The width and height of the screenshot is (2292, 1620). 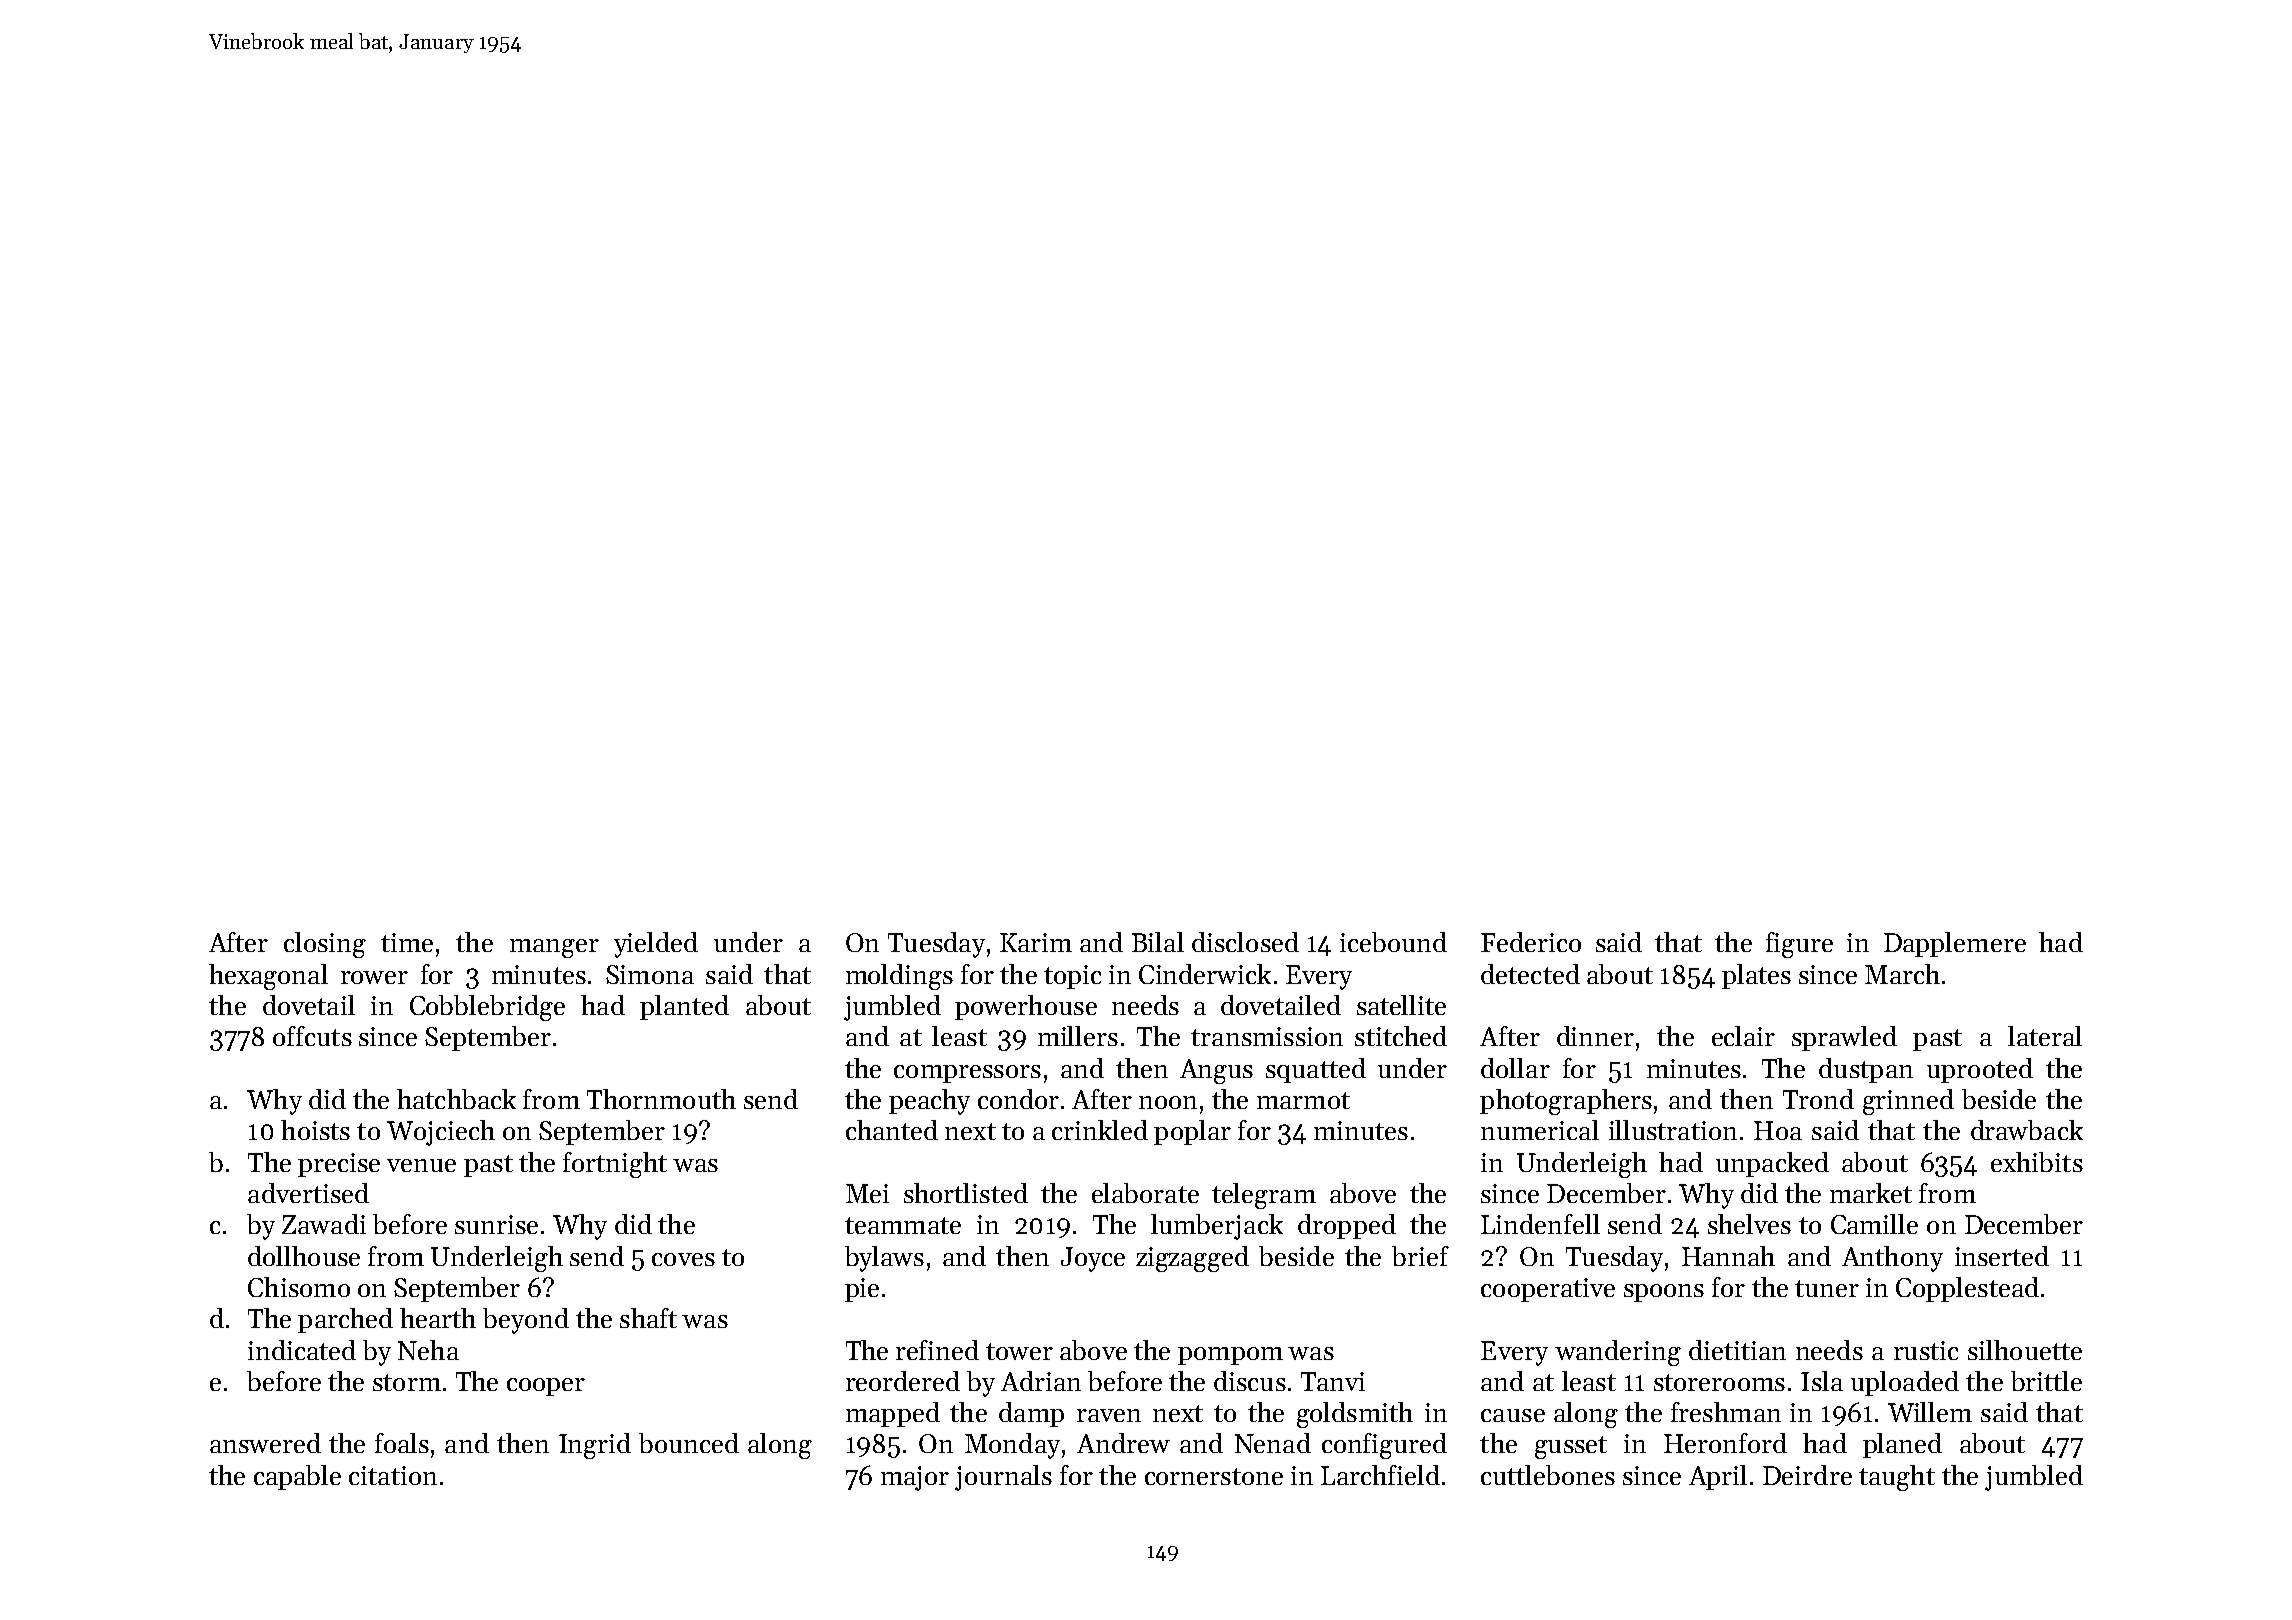 I want to click on teammate, so click(x=903, y=1225).
